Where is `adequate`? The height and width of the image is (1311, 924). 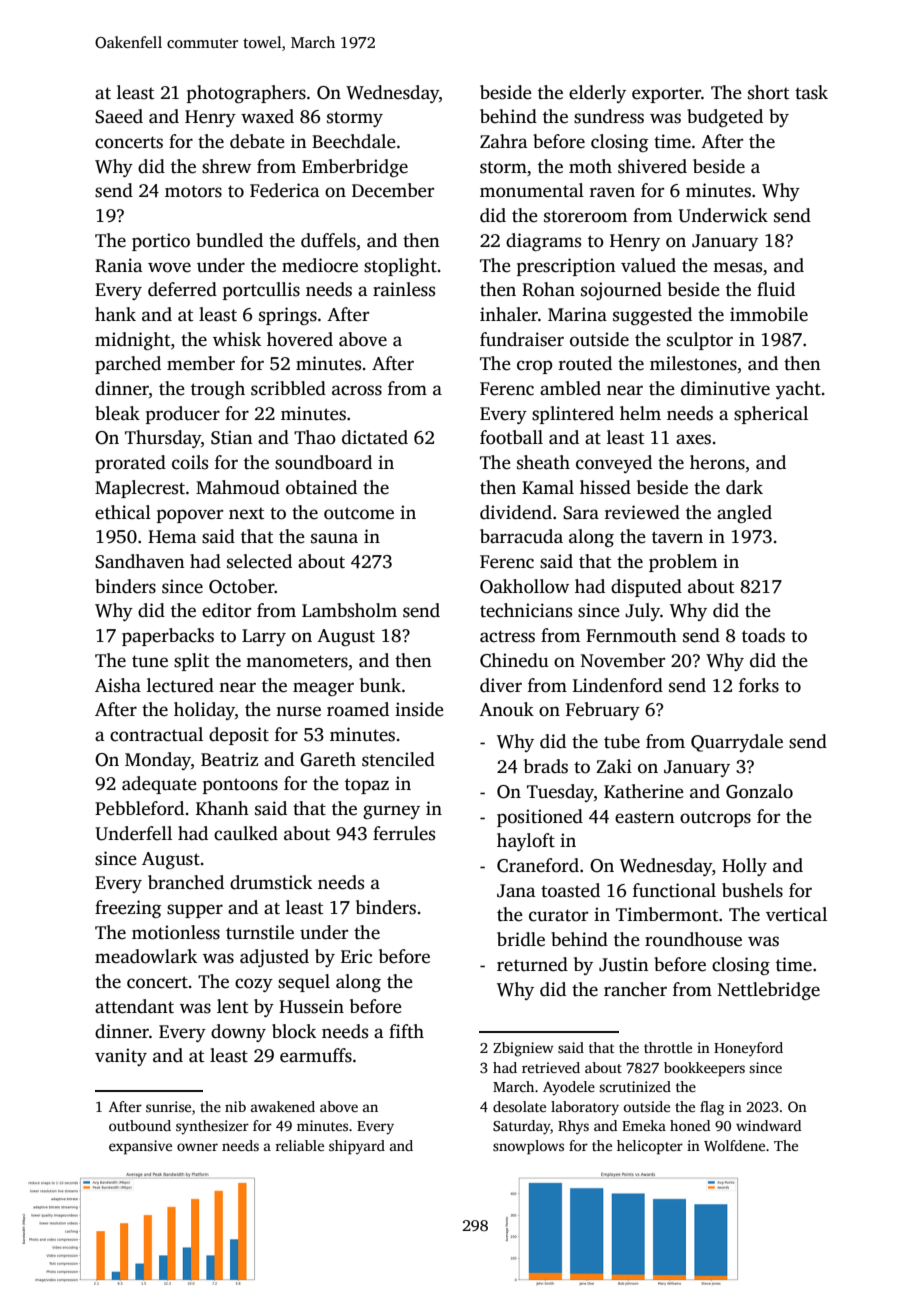
adequate is located at coordinates (159, 785).
